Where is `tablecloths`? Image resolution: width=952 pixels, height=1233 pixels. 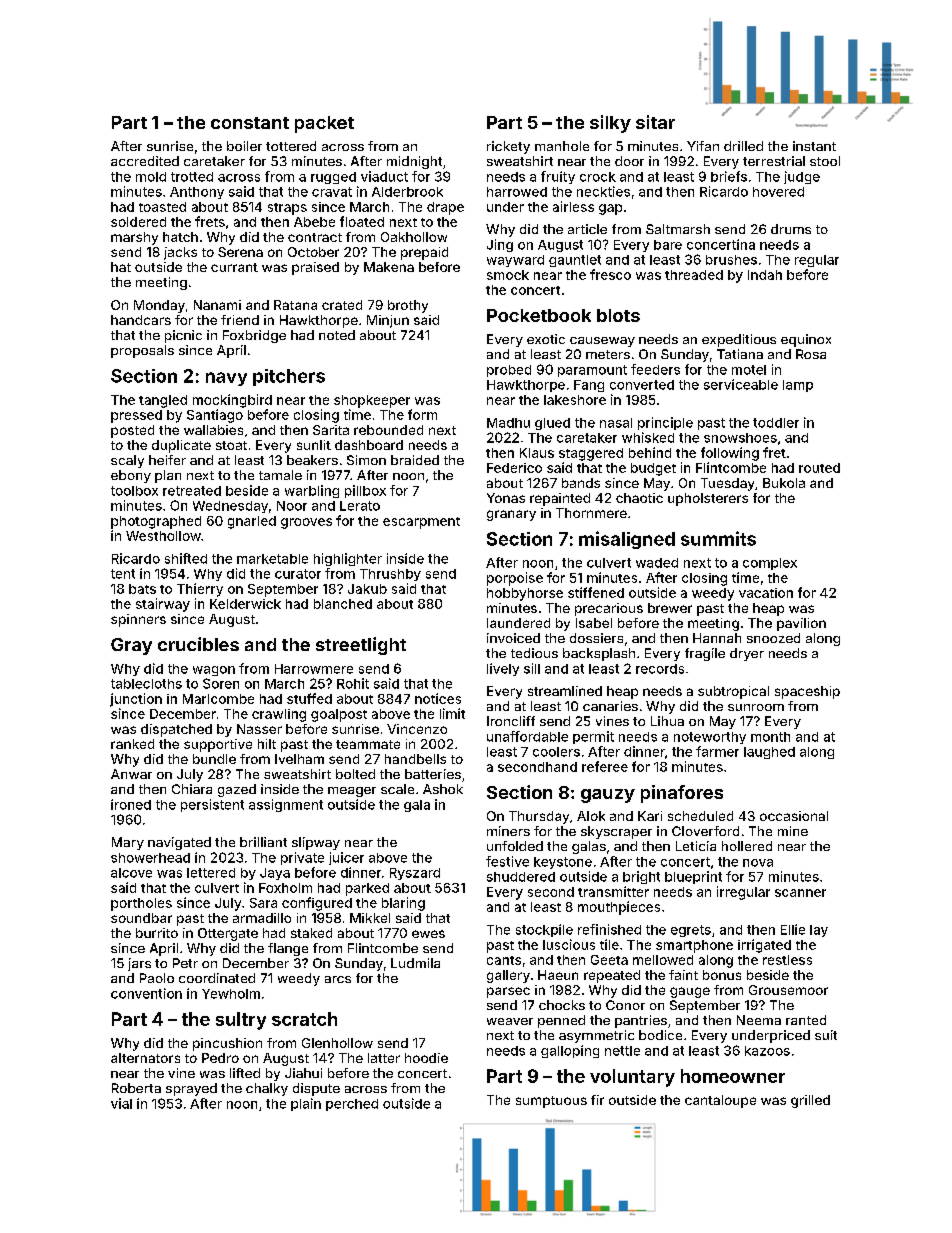
tablecloths is located at coordinates (146, 684).
